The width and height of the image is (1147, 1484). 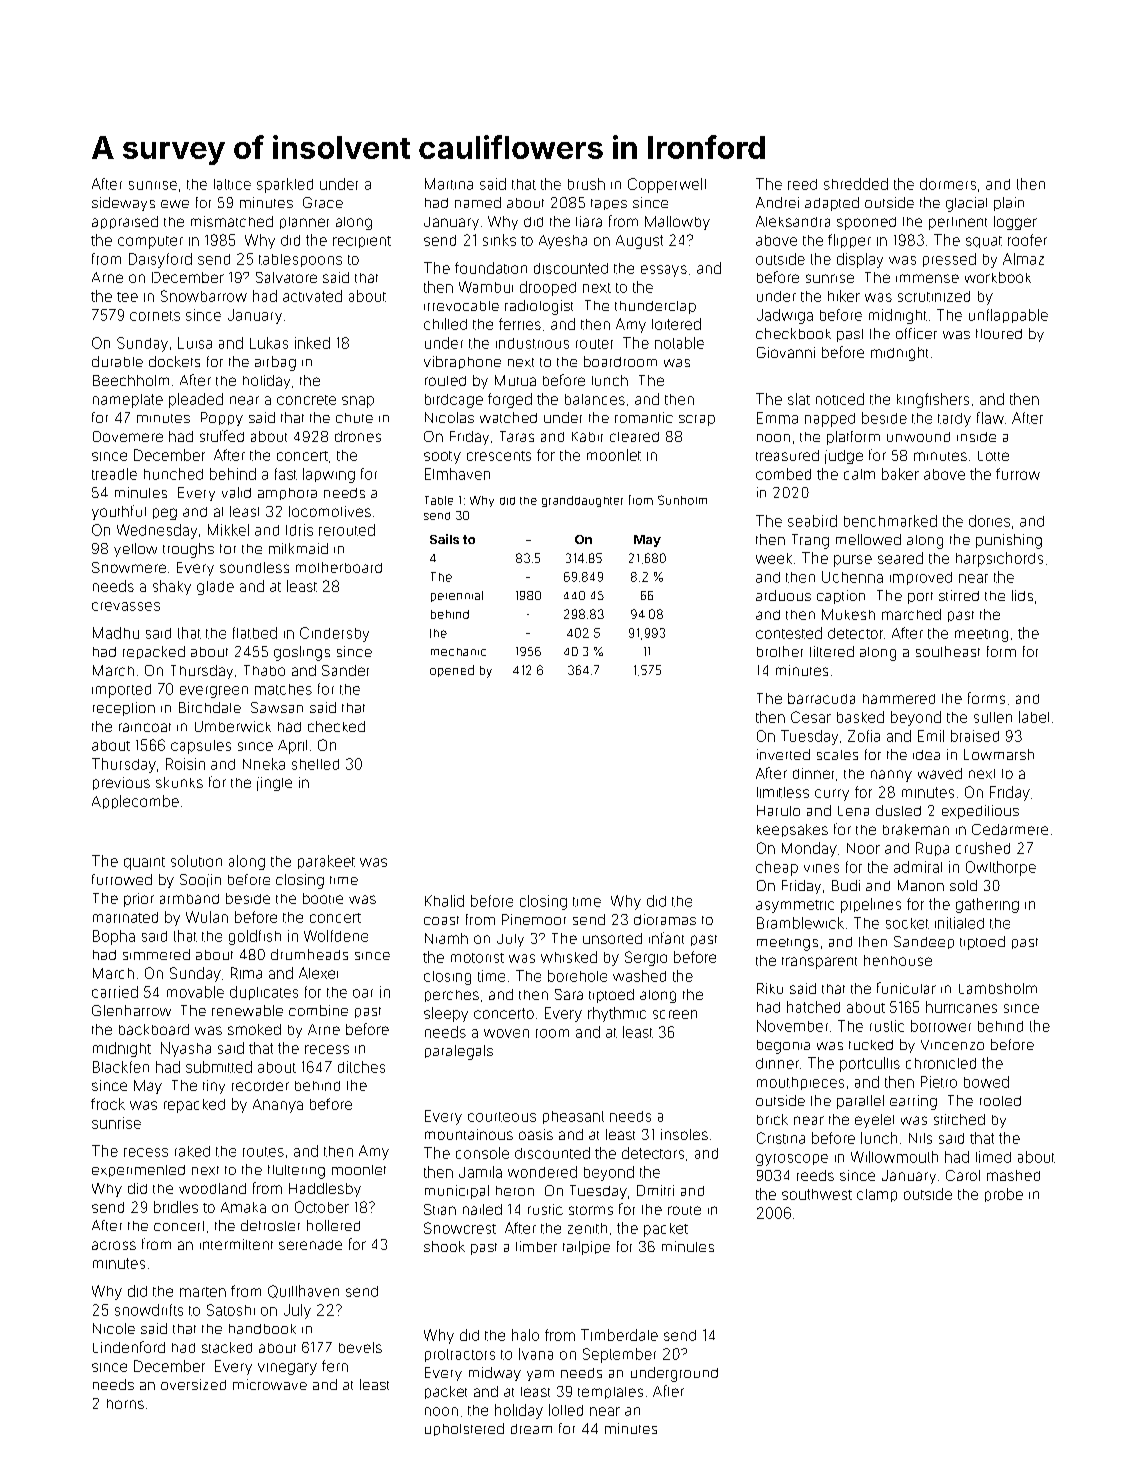 What do you see at coordinates (697, 420) in the image?
I see `scrap` at bounding box center [697, 420].
